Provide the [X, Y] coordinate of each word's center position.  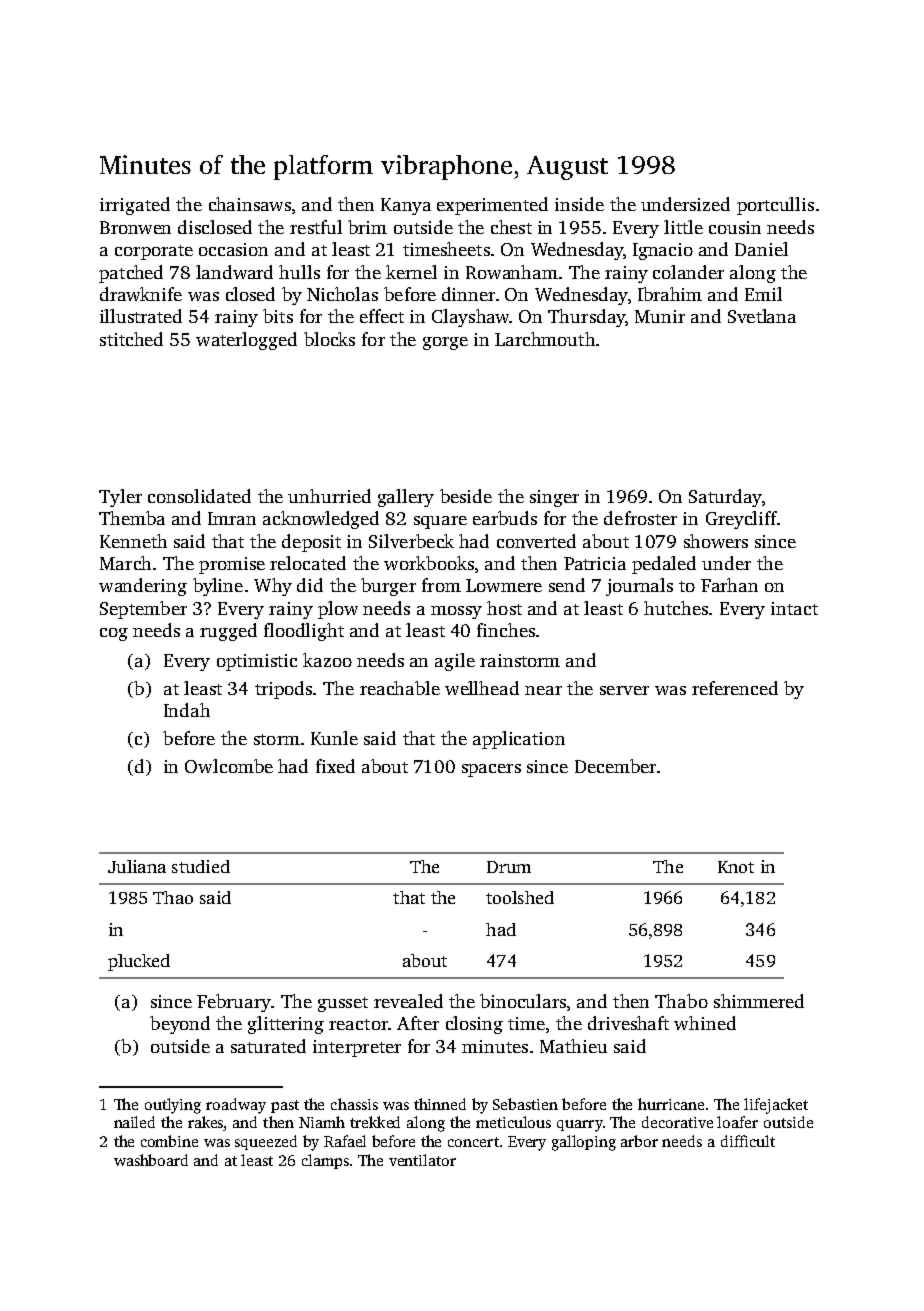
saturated [268, 1046]
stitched [131, 339]
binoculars [523, 1001]
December [615, 766]
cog [114, 634]
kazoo [327, 660]
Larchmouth [545, 339]
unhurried [329, 496]
